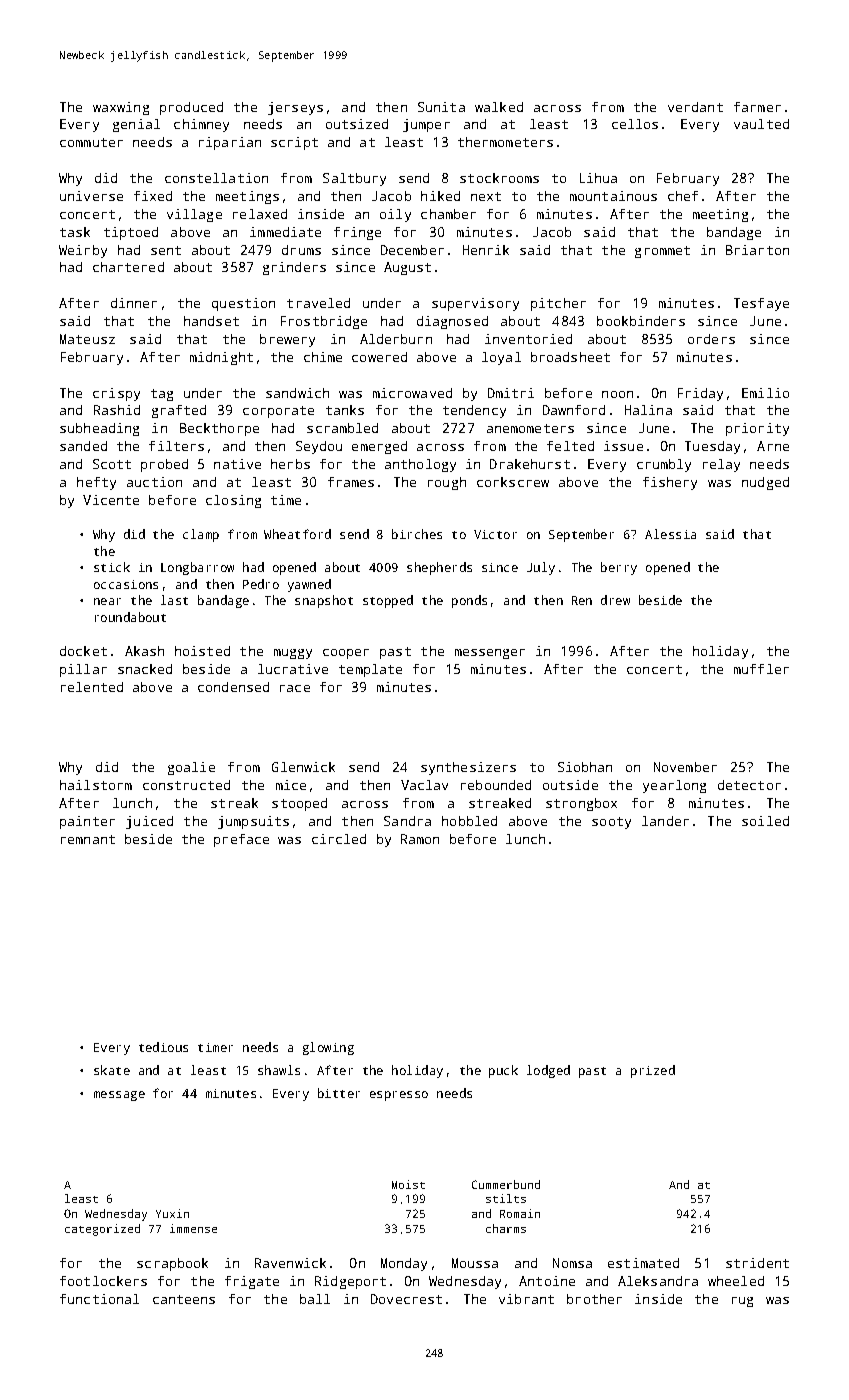  Describe the element at coordinates (406, 1299) in the page. I see `Dovecrest` at that location.
